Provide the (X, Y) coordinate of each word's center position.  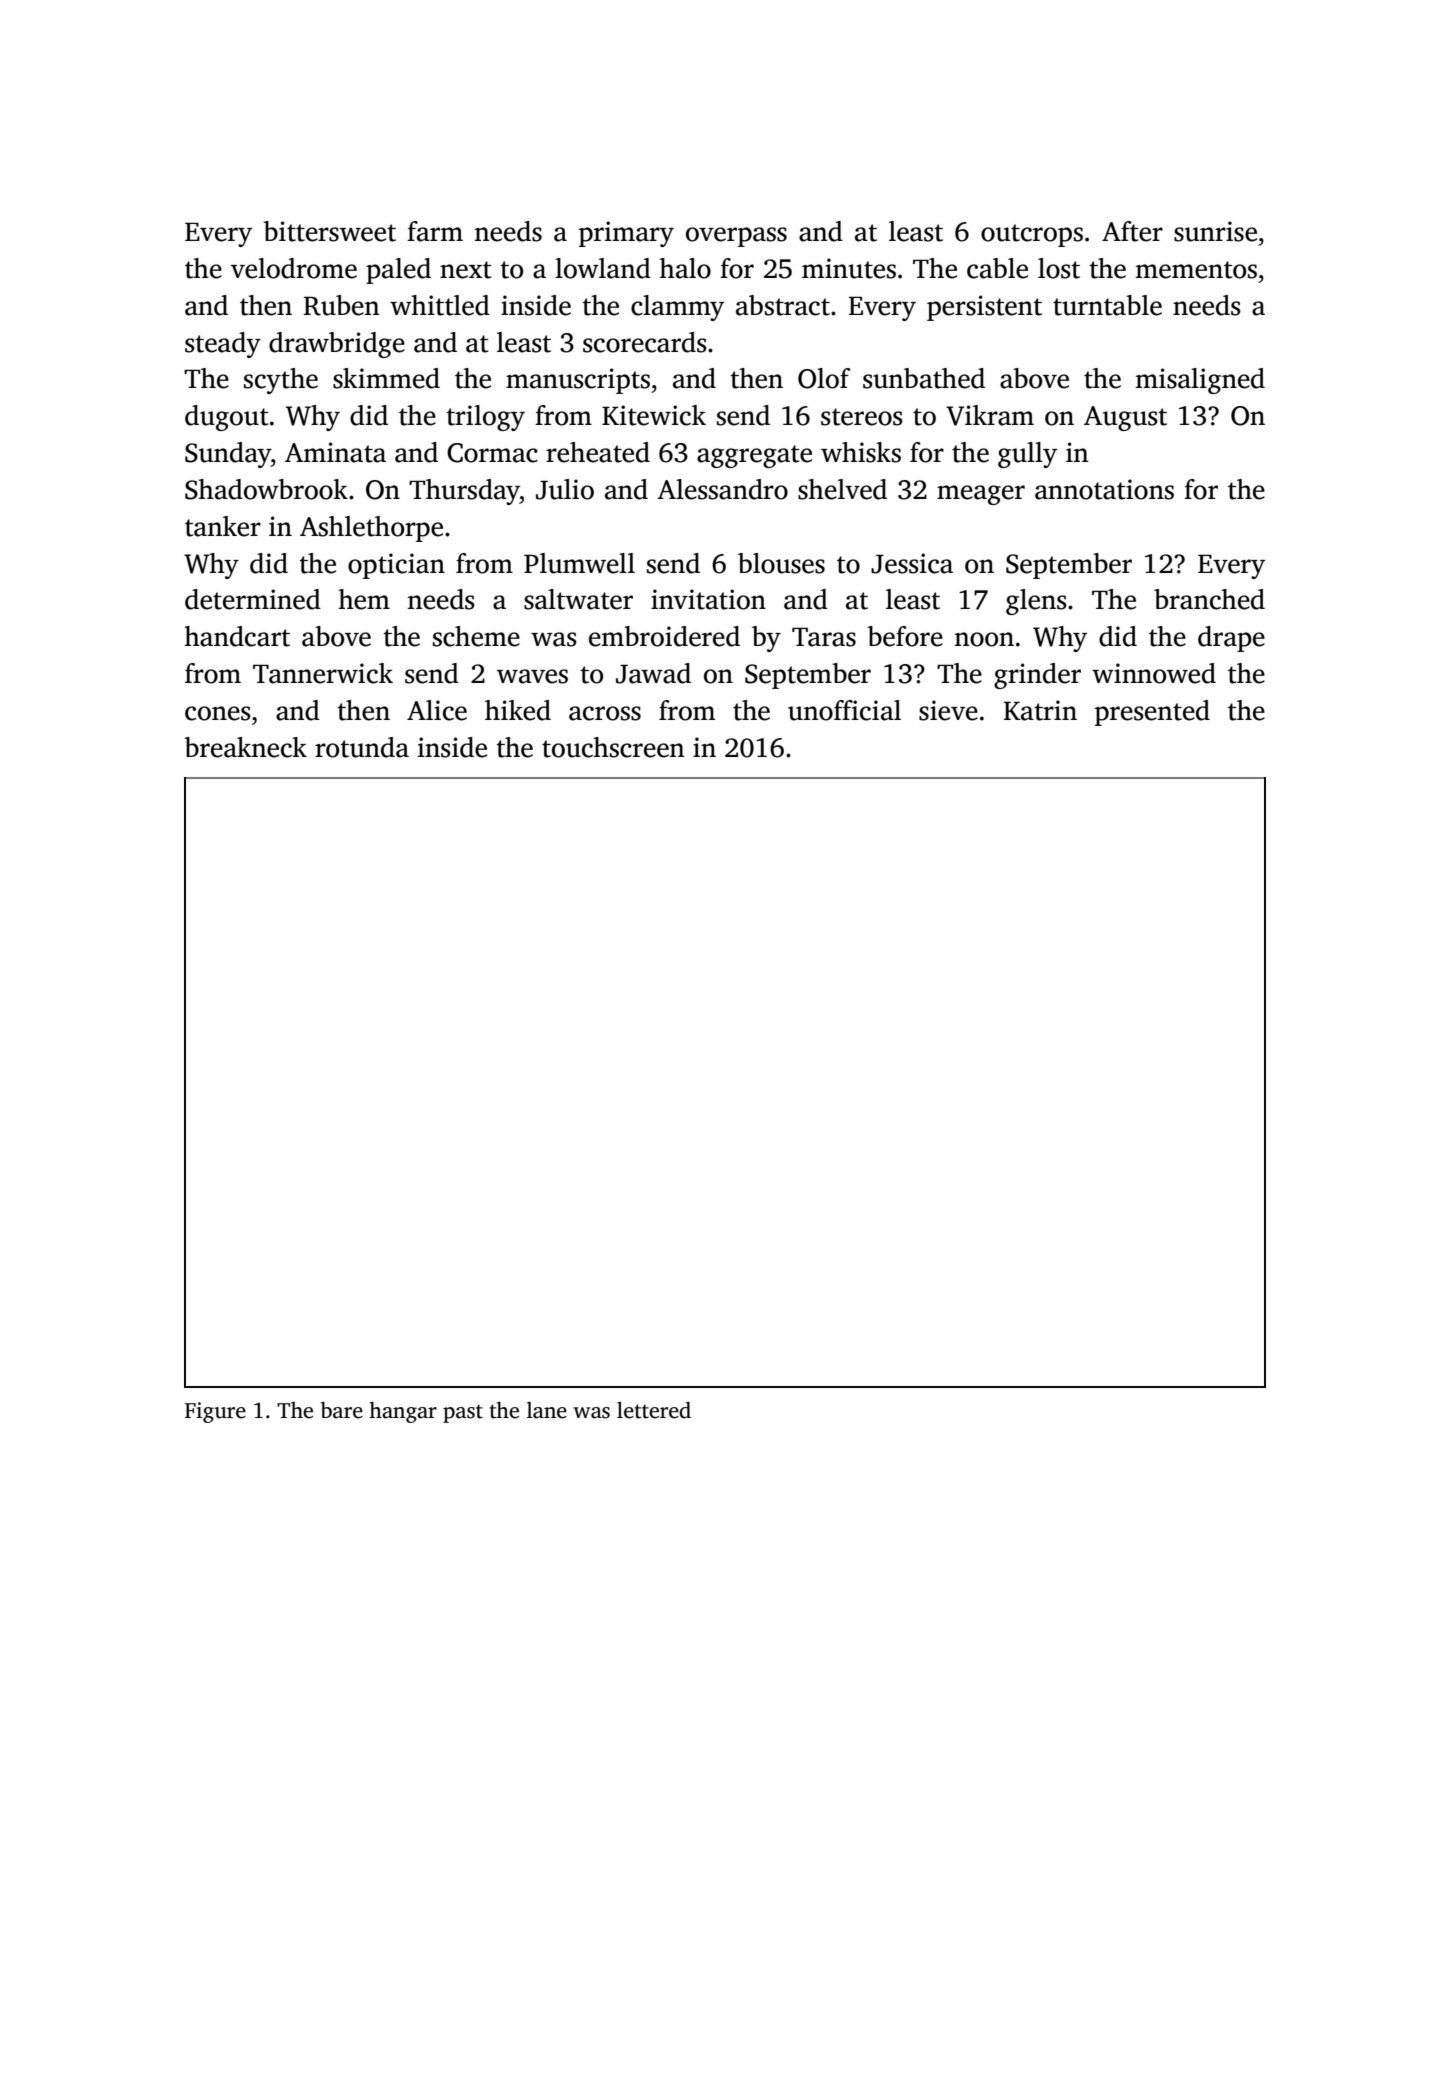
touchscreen (613, 747)
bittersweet (329, 231)
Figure (215, 1412)
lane (547, 1410)
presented (1152, 713)
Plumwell (579, 563)
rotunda (362, 747)
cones (218, 713)
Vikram (990, 415)
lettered (654, 1410)
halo (685, 268)
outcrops (1032, 235)
